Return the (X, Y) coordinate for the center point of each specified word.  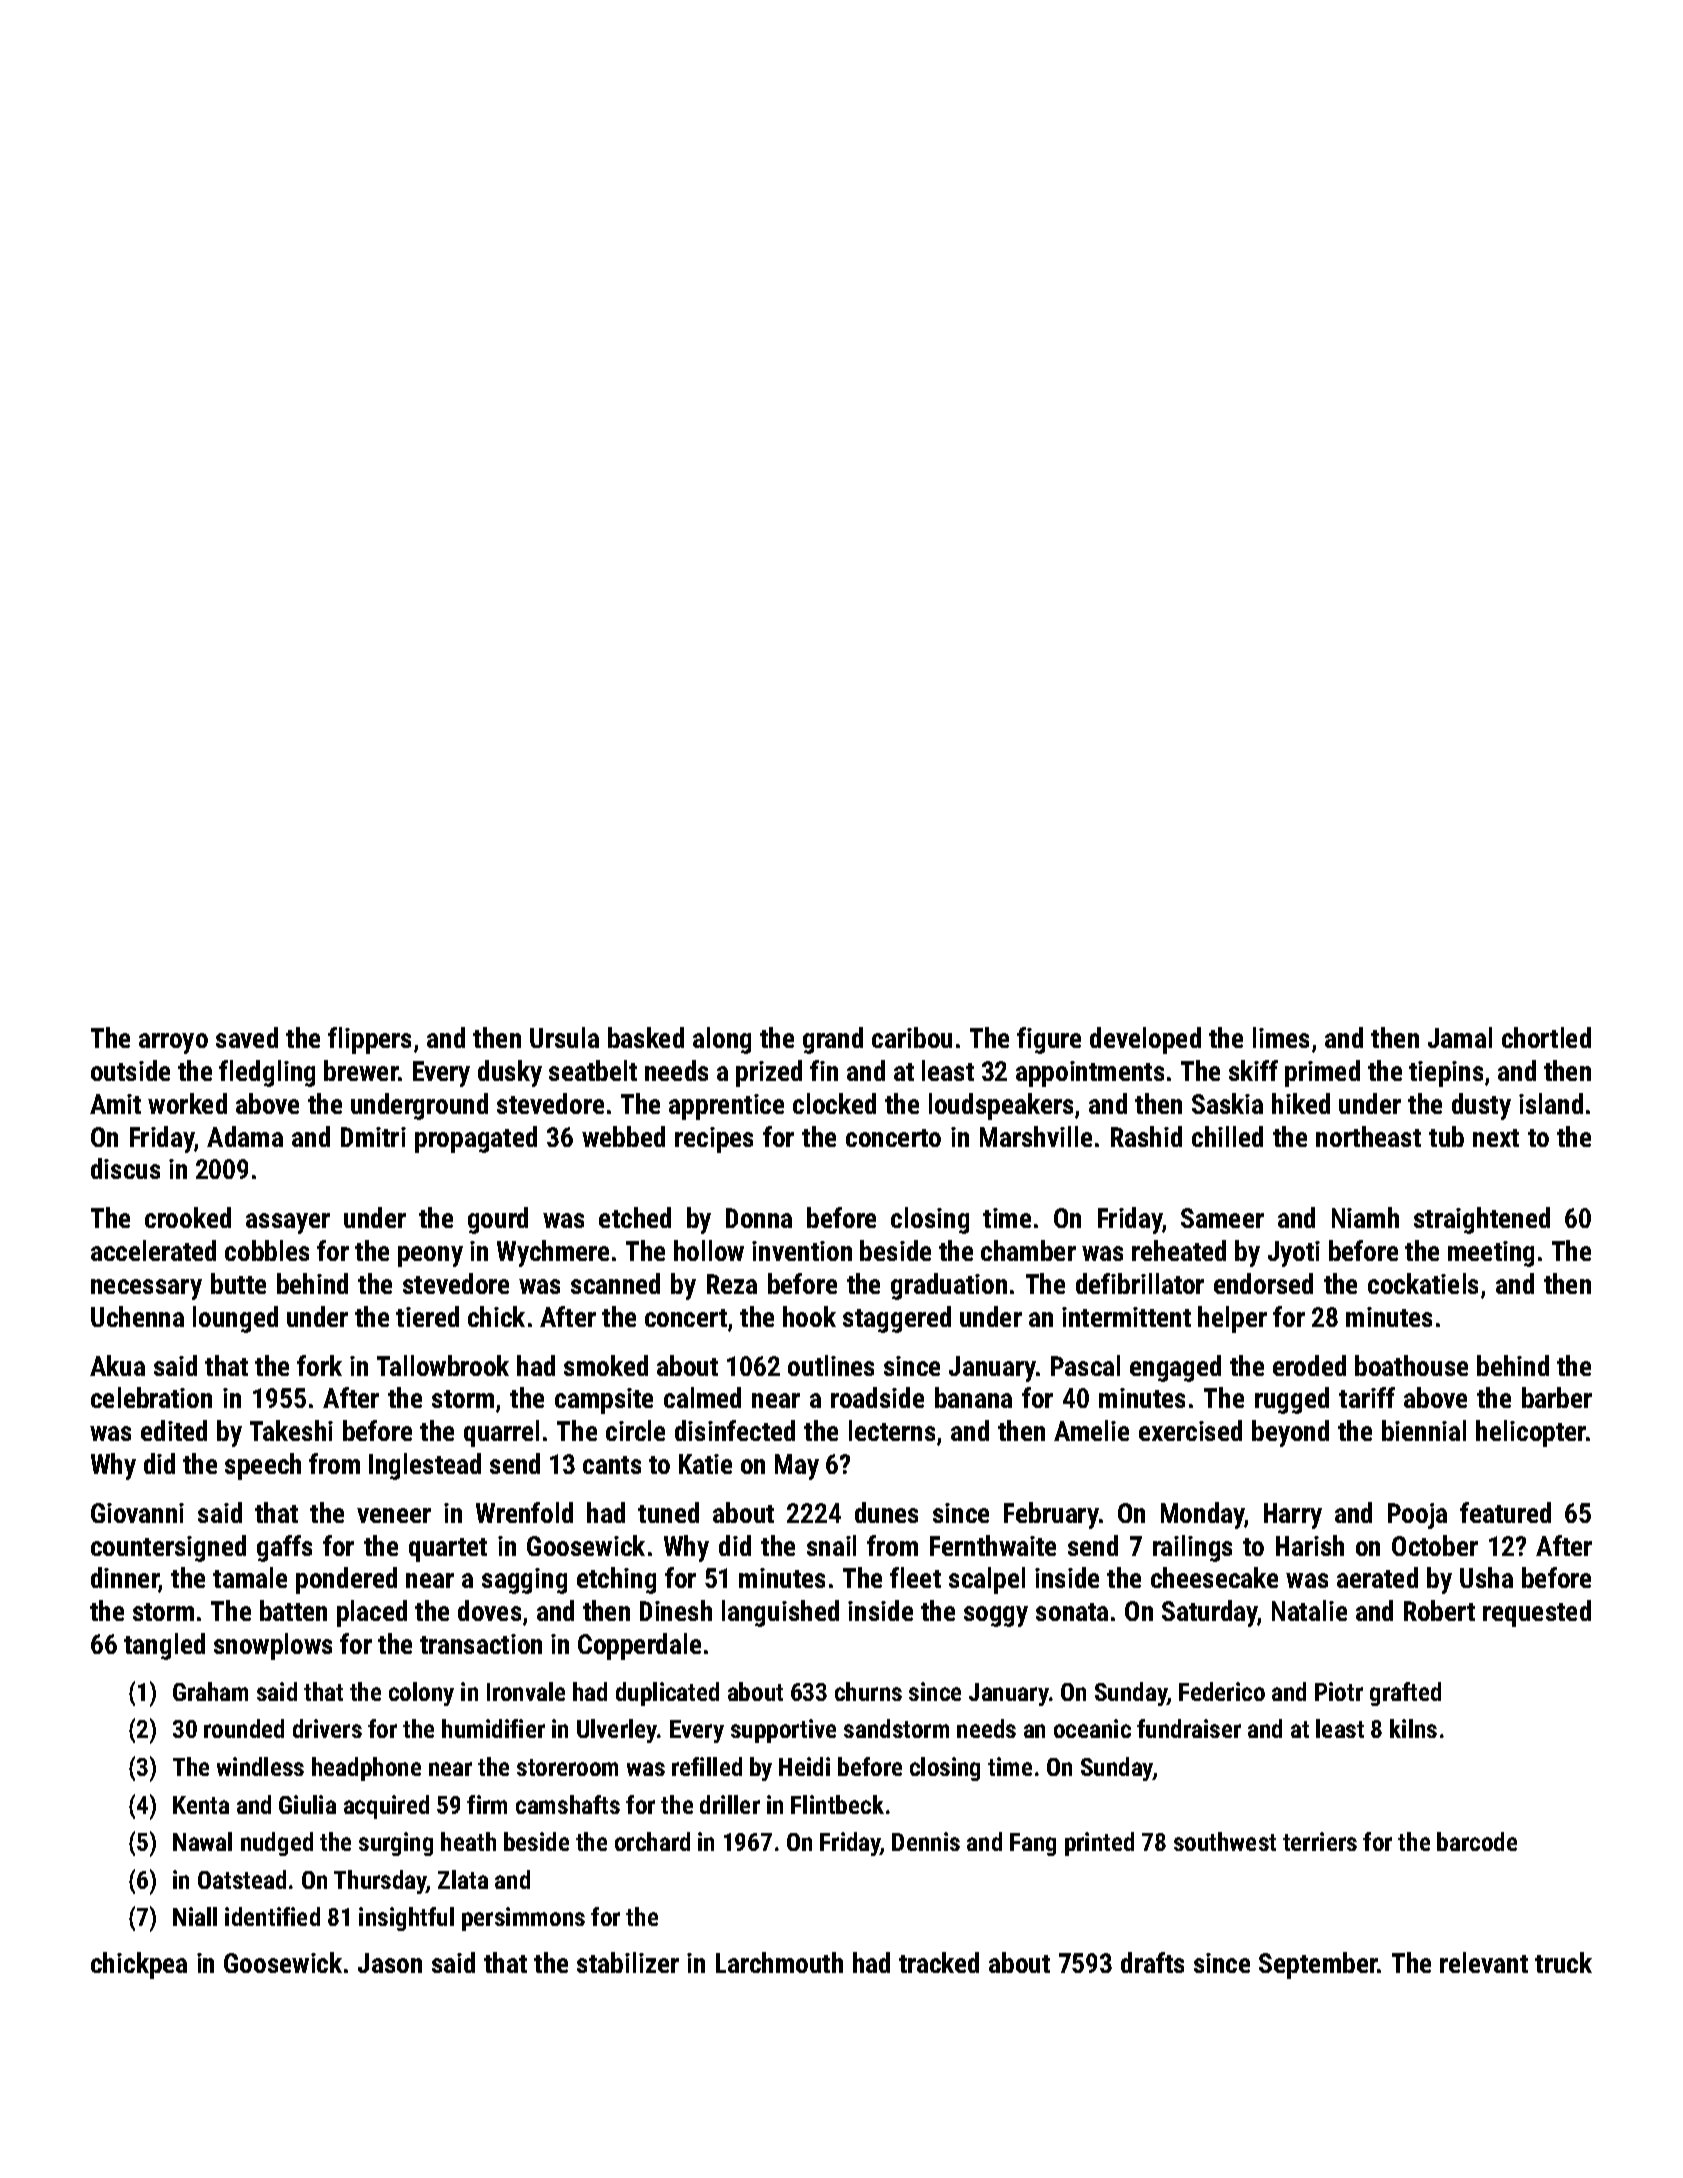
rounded (244, 1728)
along (722, 1040)
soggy (996, 1616)
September (1318, 1965)
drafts (1152, 1962)
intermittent (1126, 1317)
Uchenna (137, 1316)
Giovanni (137, 1513)
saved (247, 1037)
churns (868, 1691)
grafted (1405, 1694)
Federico (1222, 1691)
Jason (390, 1963)
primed (1322, 1073)
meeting (1491, 1254)
